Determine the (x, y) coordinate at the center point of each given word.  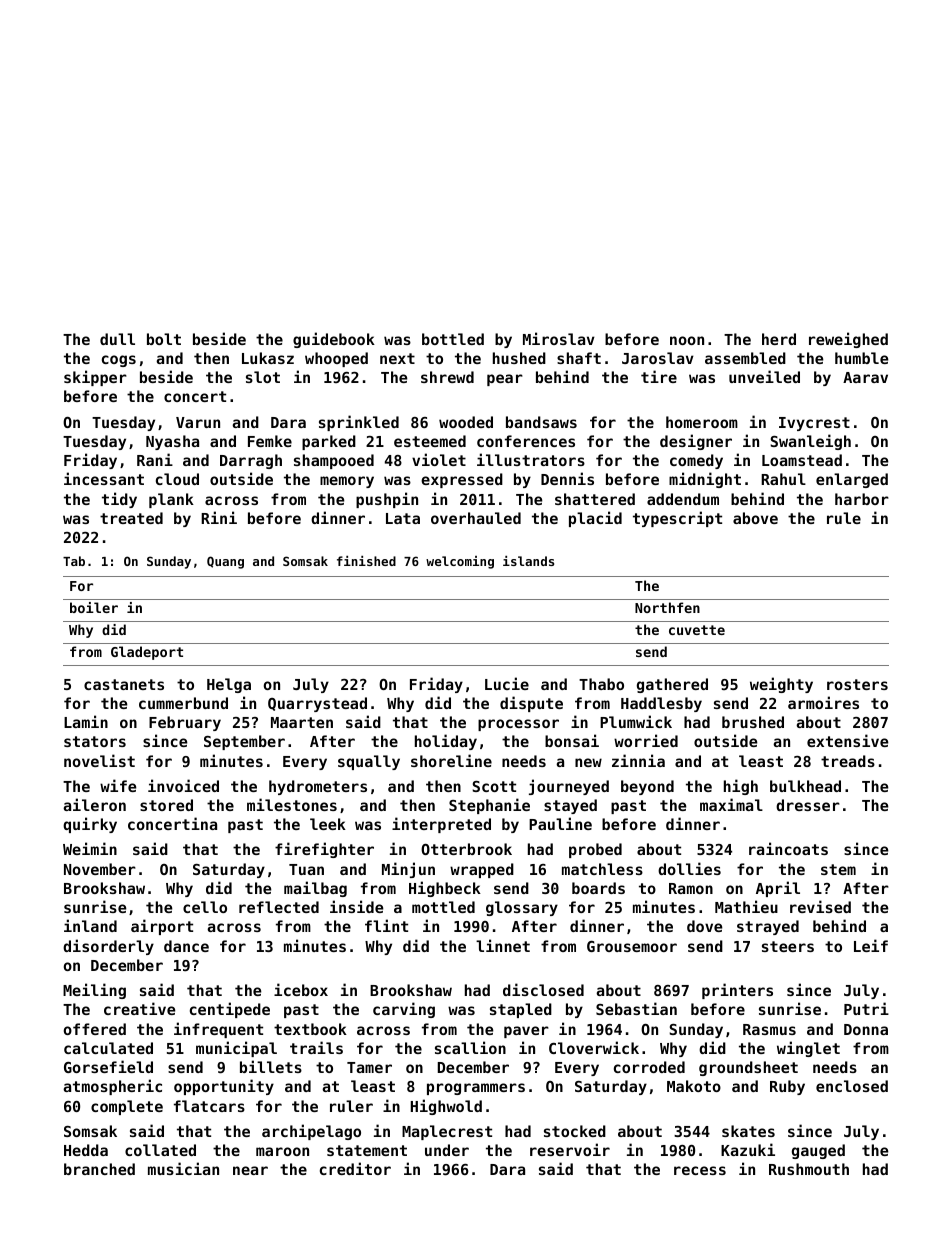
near (250, 1170)
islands (528, 561)
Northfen (667, 607)
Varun (198, 422)
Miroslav (559, 338)
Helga (229, 685)
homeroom (702, 422)
